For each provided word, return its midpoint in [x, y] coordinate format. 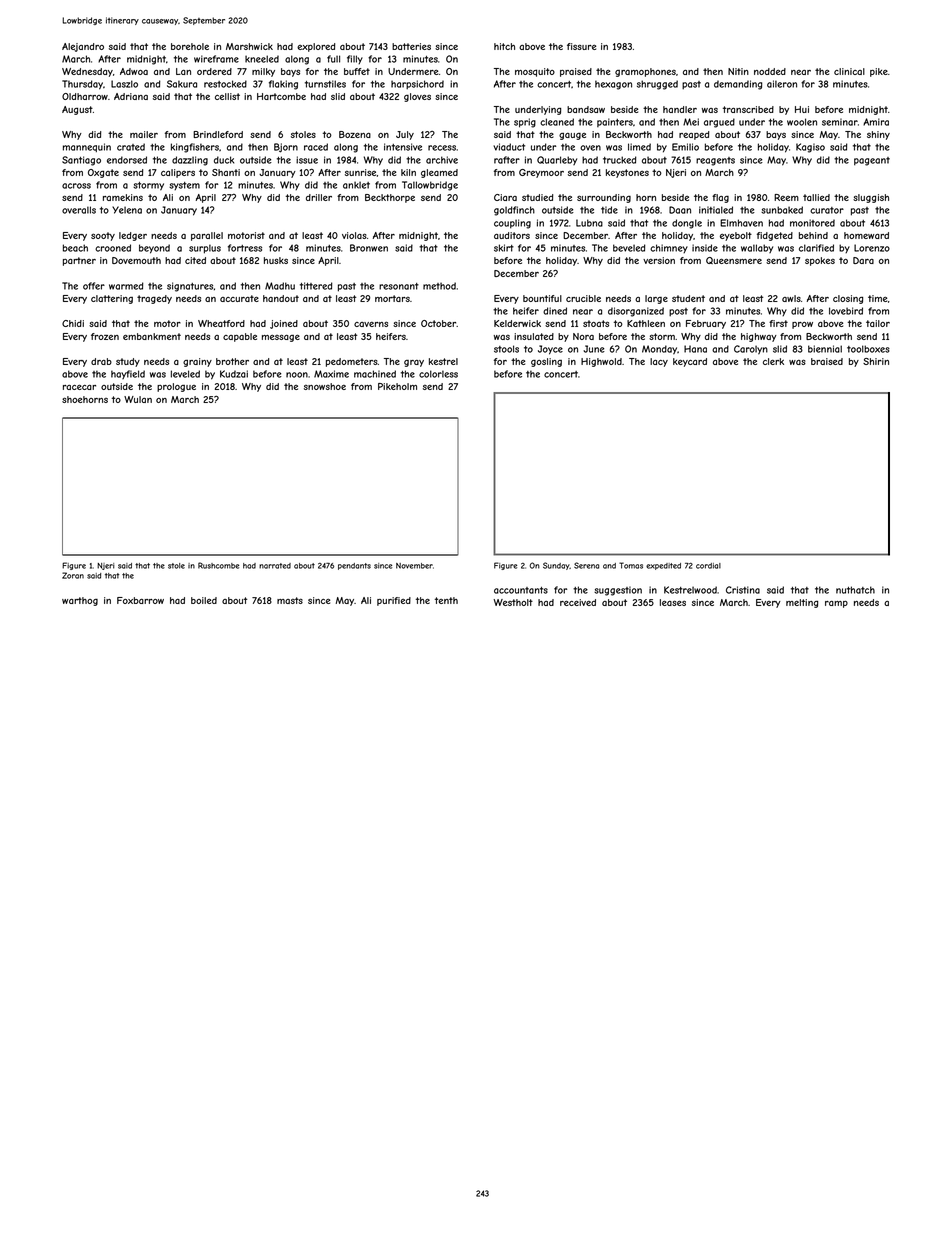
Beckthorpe [390, 198]
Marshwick [249, 46]
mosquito [535, 72]
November [414, 566]
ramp [836, 604]
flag [720, 198]
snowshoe [325, 386]
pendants [354, 566]
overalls [79, 210]
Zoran [73, 575]
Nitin [738, 71]
